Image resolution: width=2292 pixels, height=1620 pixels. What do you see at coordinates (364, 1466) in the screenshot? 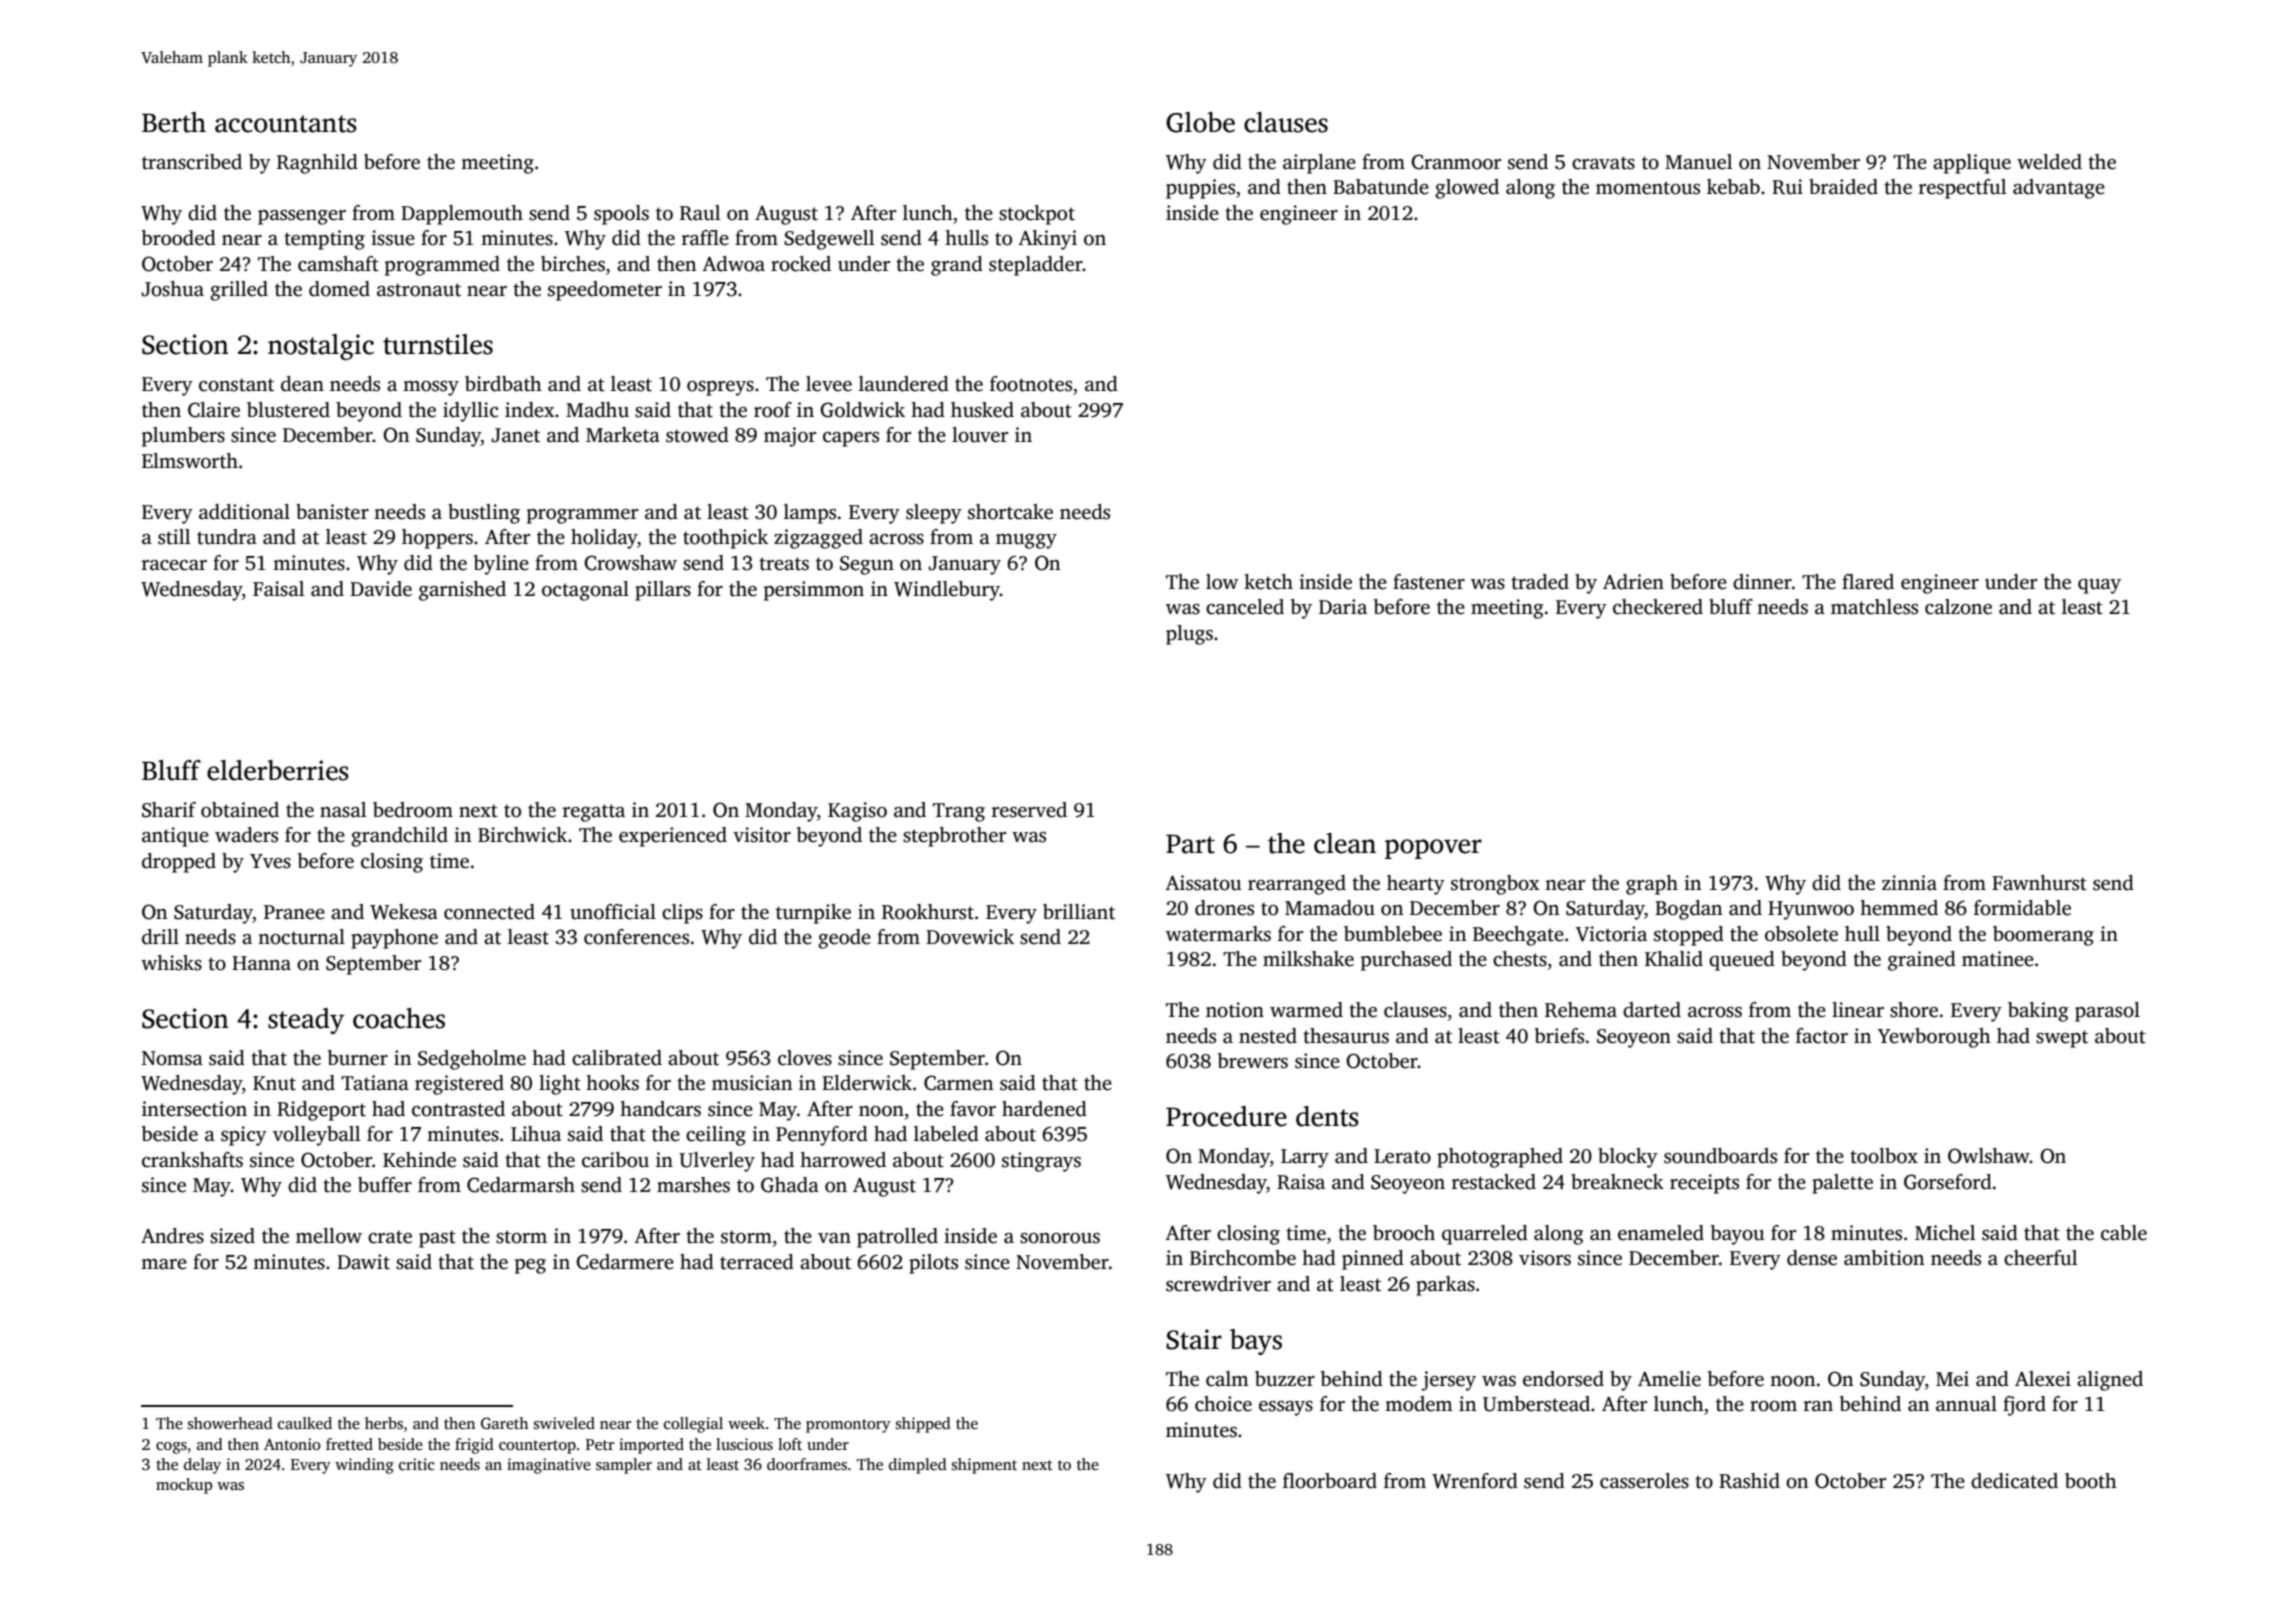
I see `winding` at bounding box center [364, 1466].
